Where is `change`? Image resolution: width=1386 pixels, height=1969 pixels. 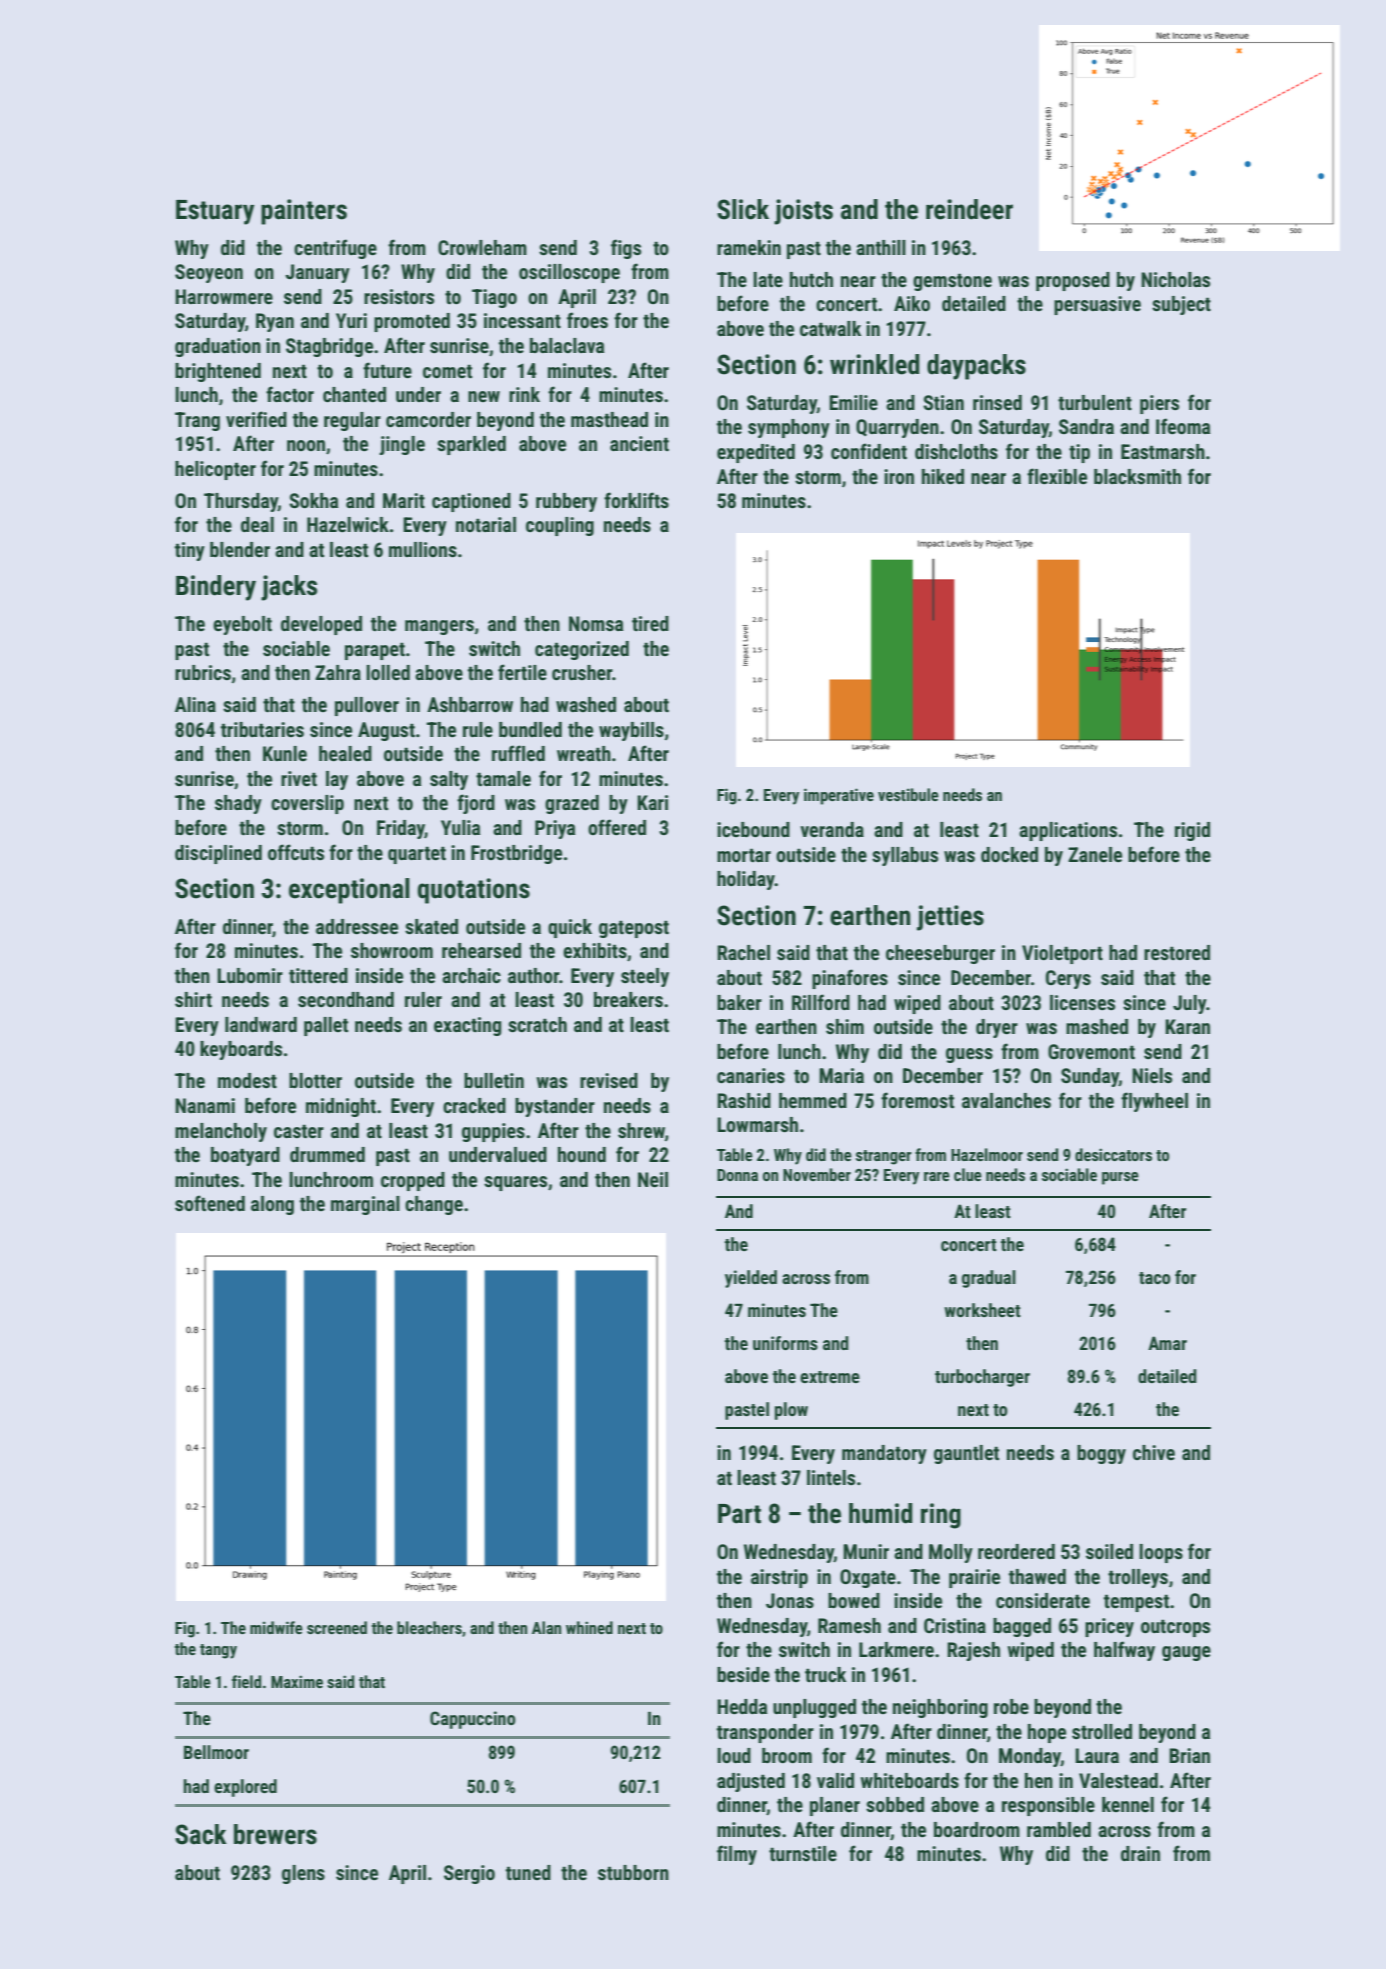 change is located at coordinates (434, 1205).
